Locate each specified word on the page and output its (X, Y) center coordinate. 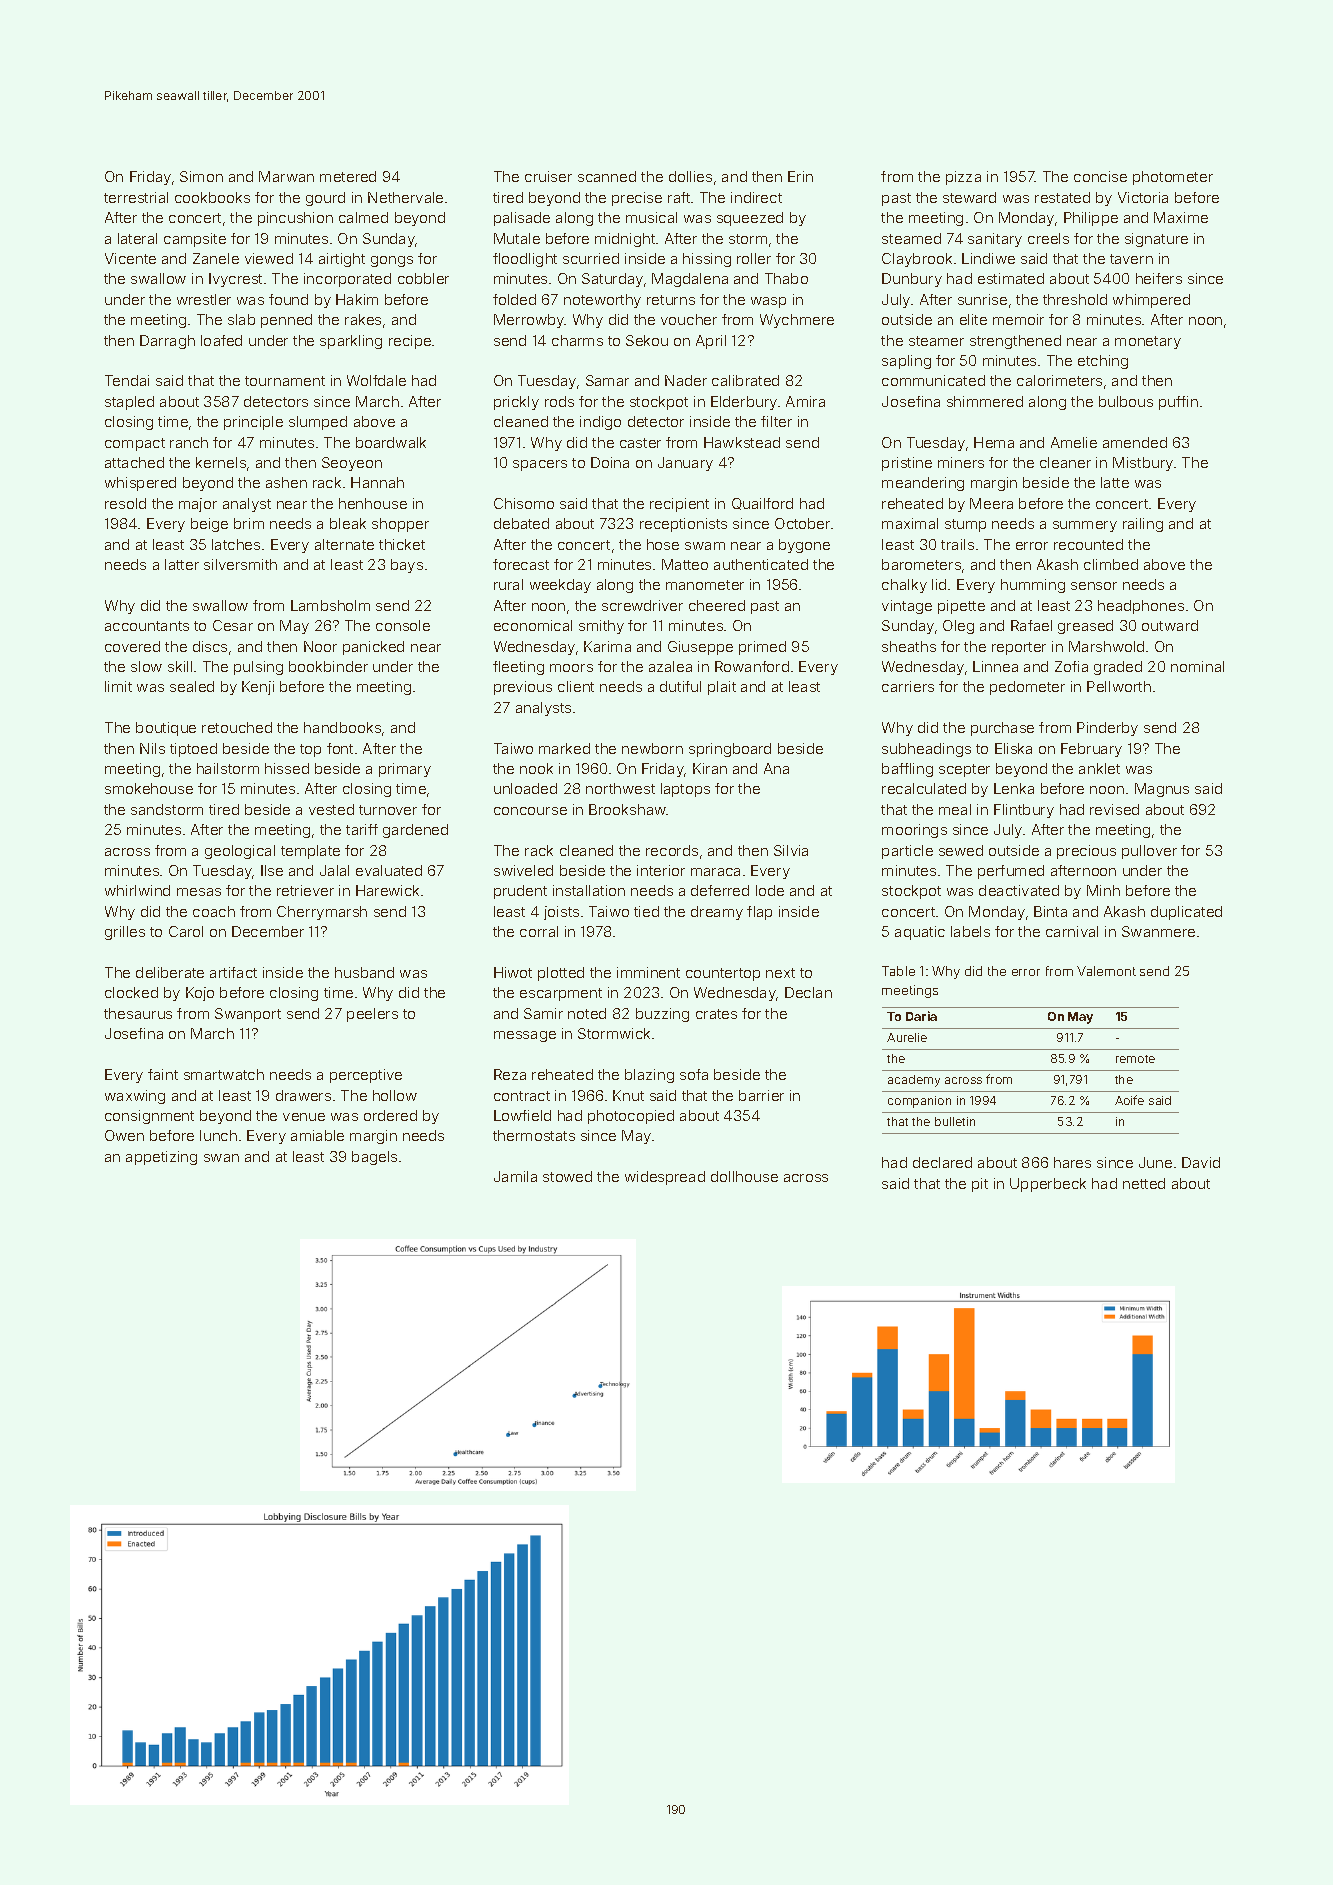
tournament (285, 381)
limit (118, 686)
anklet (1099, 768)
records (672, 850)
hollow (395, 1095)
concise (1100, 176)
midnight (625, 240)
